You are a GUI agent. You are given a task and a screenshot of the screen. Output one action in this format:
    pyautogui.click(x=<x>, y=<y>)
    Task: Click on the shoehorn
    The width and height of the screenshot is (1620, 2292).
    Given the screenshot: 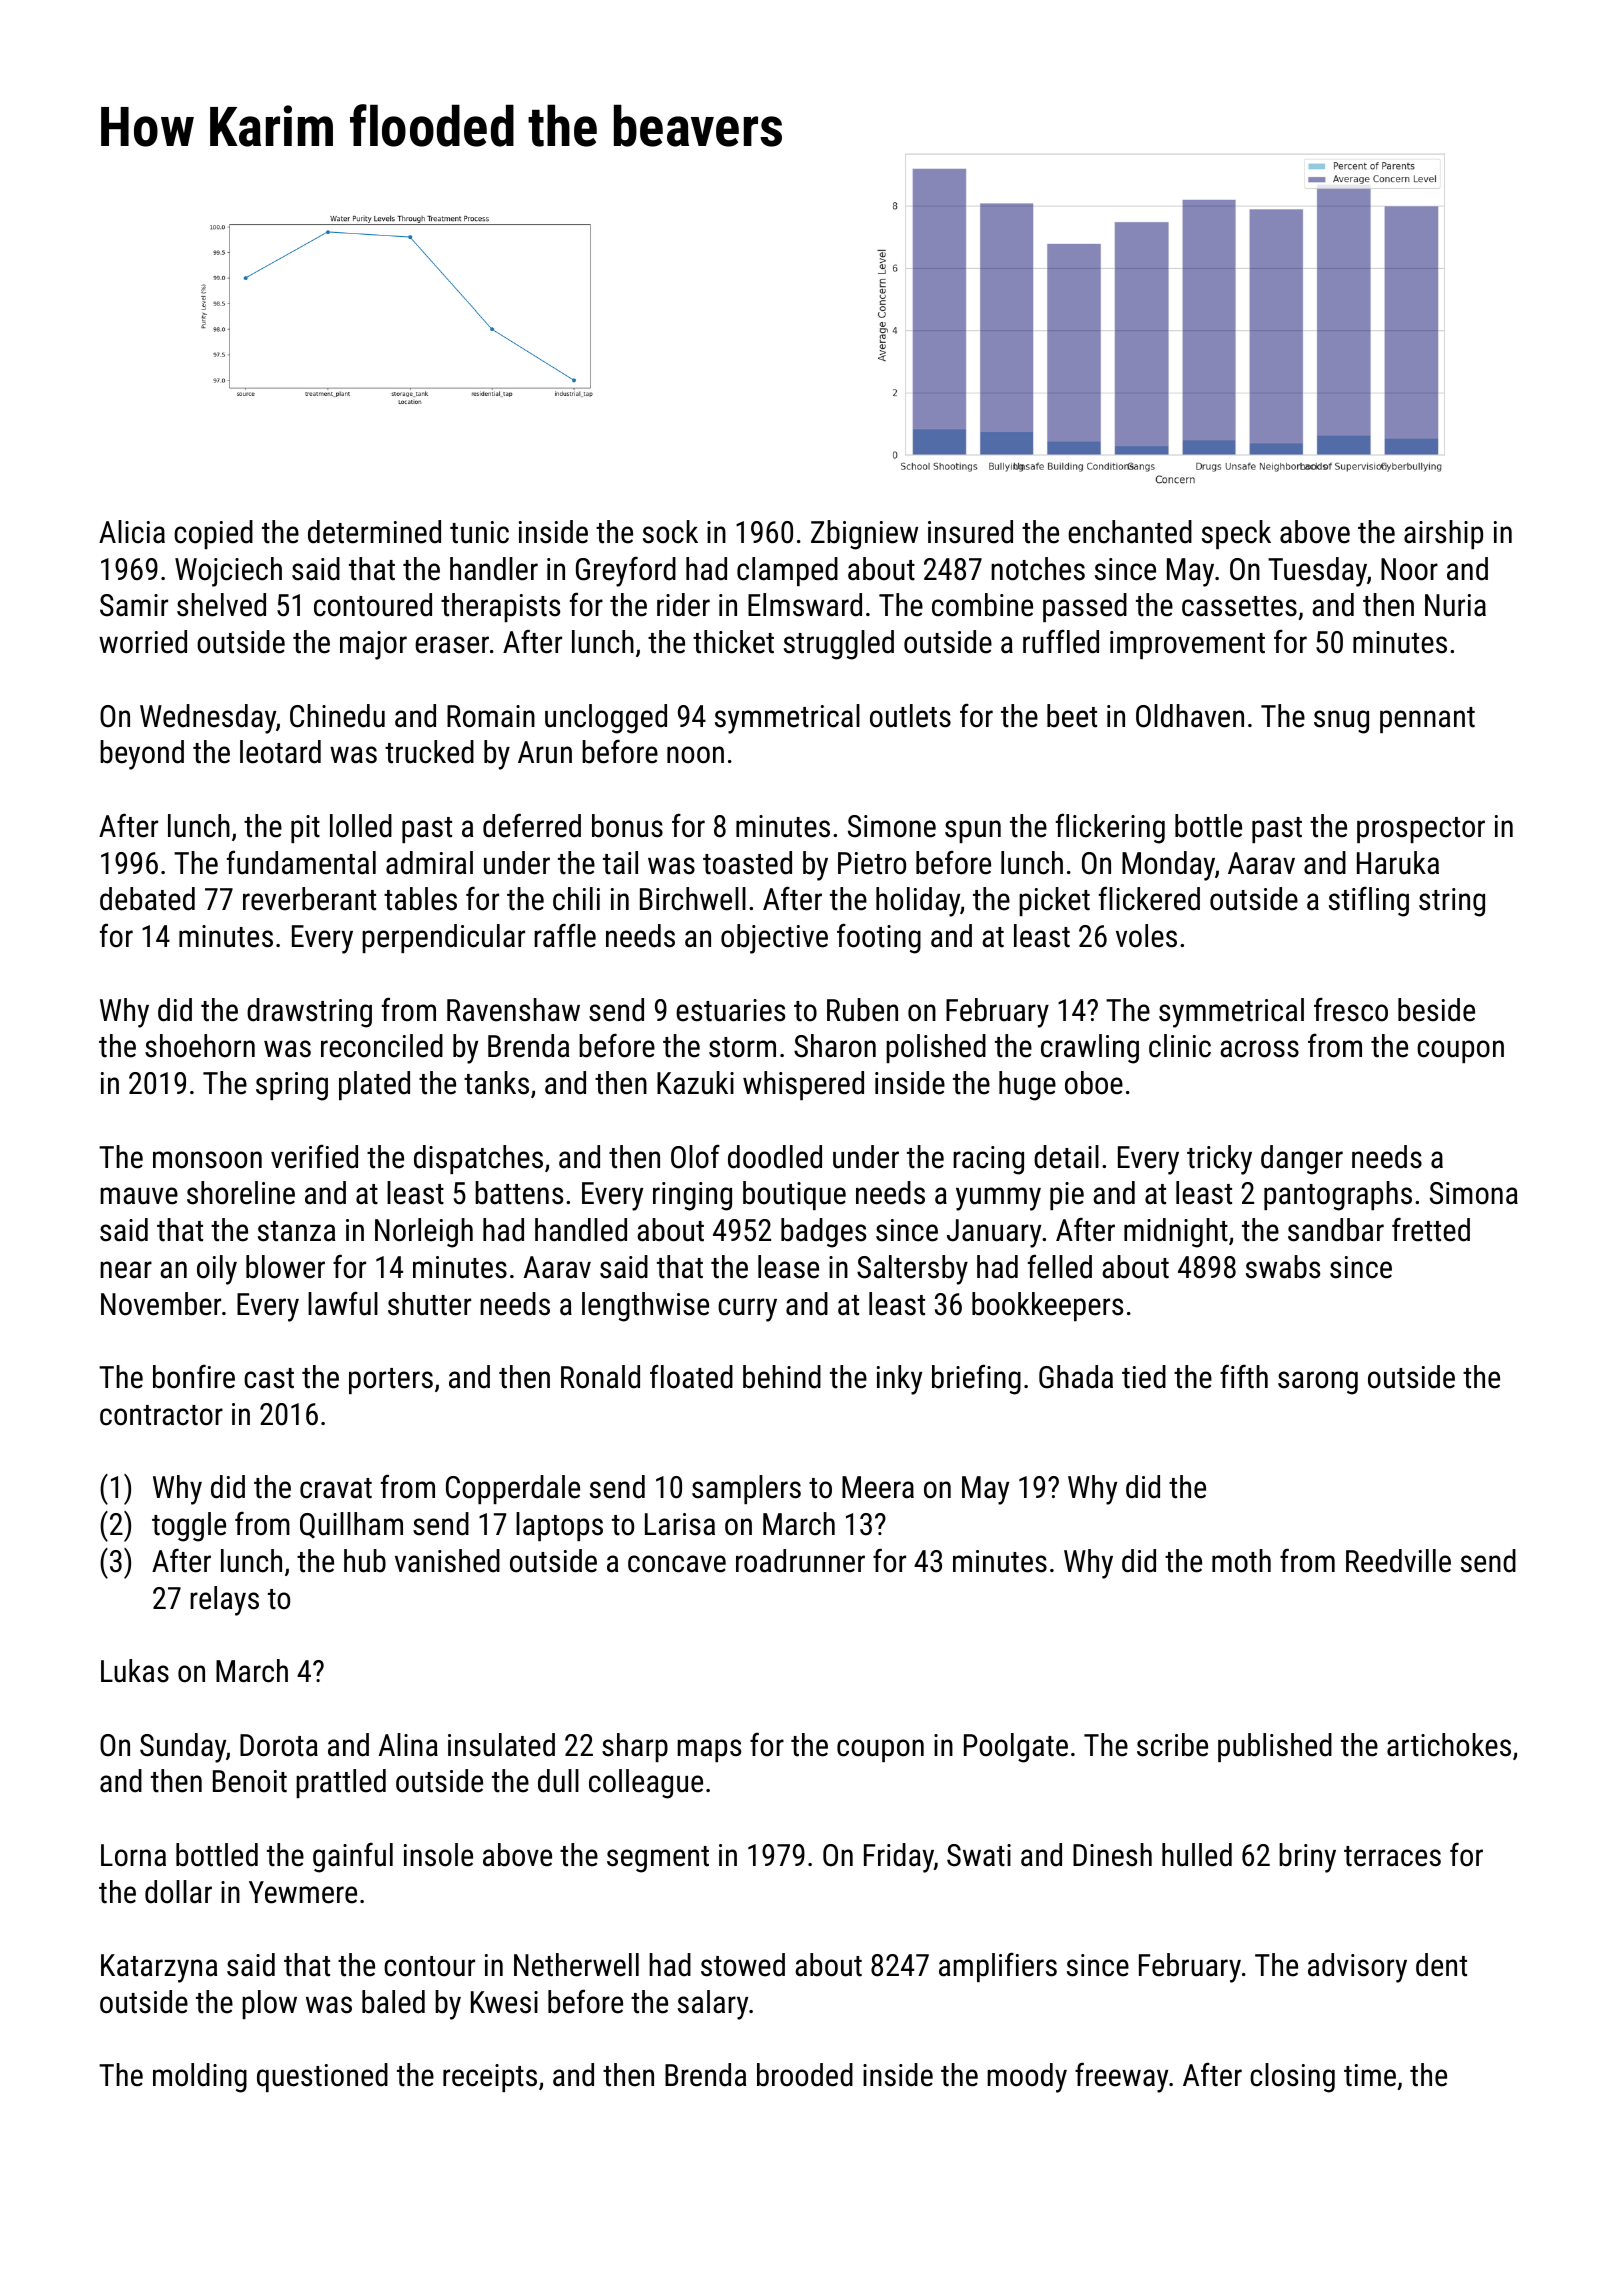 What is the action you would take?
    pyautogui.click(x=200, y=1046)
